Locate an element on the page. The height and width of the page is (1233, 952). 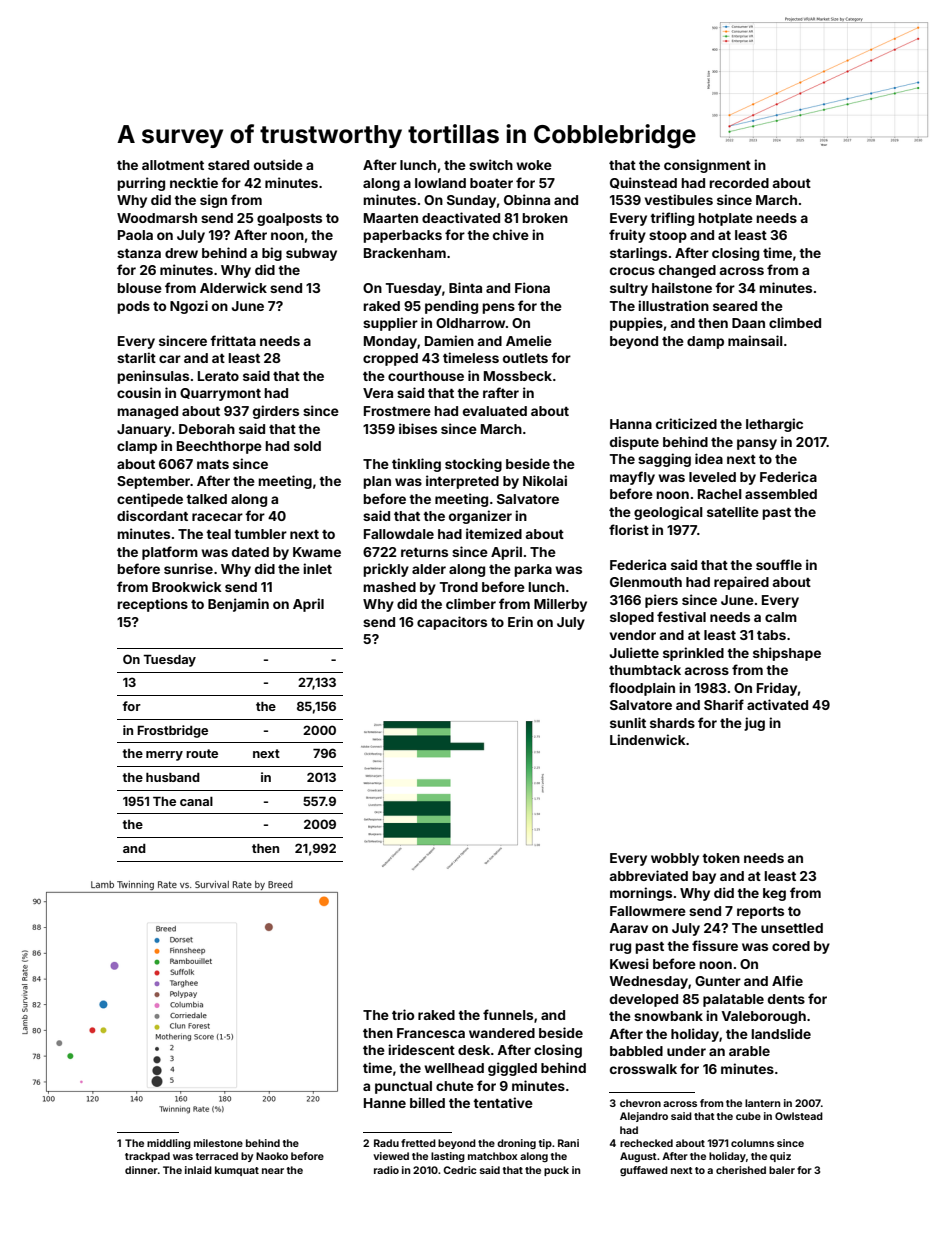
near is located at coordinates (273, 1171).
